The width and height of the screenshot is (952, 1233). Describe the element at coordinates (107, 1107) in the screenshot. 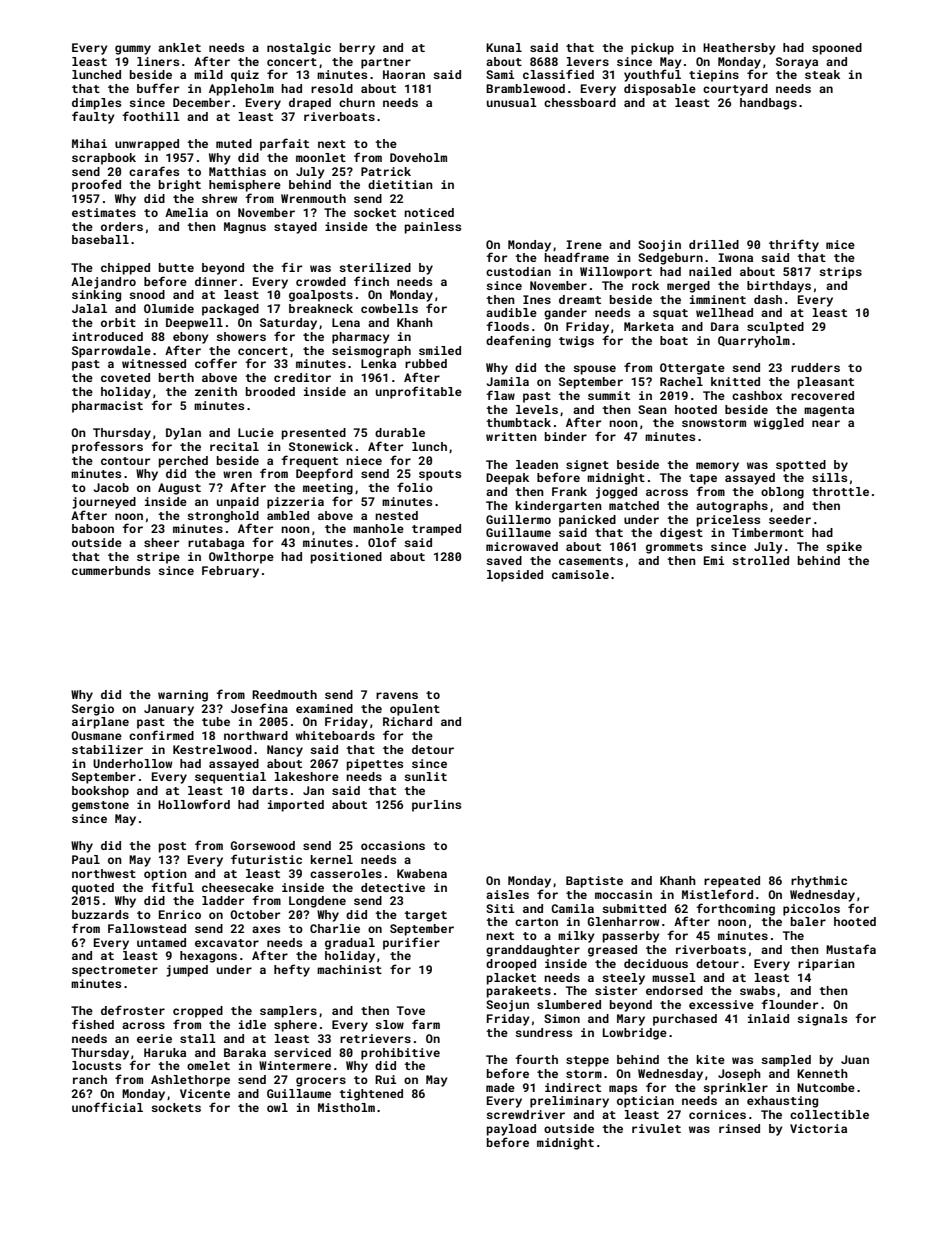

I see `unofficial` at that location.
